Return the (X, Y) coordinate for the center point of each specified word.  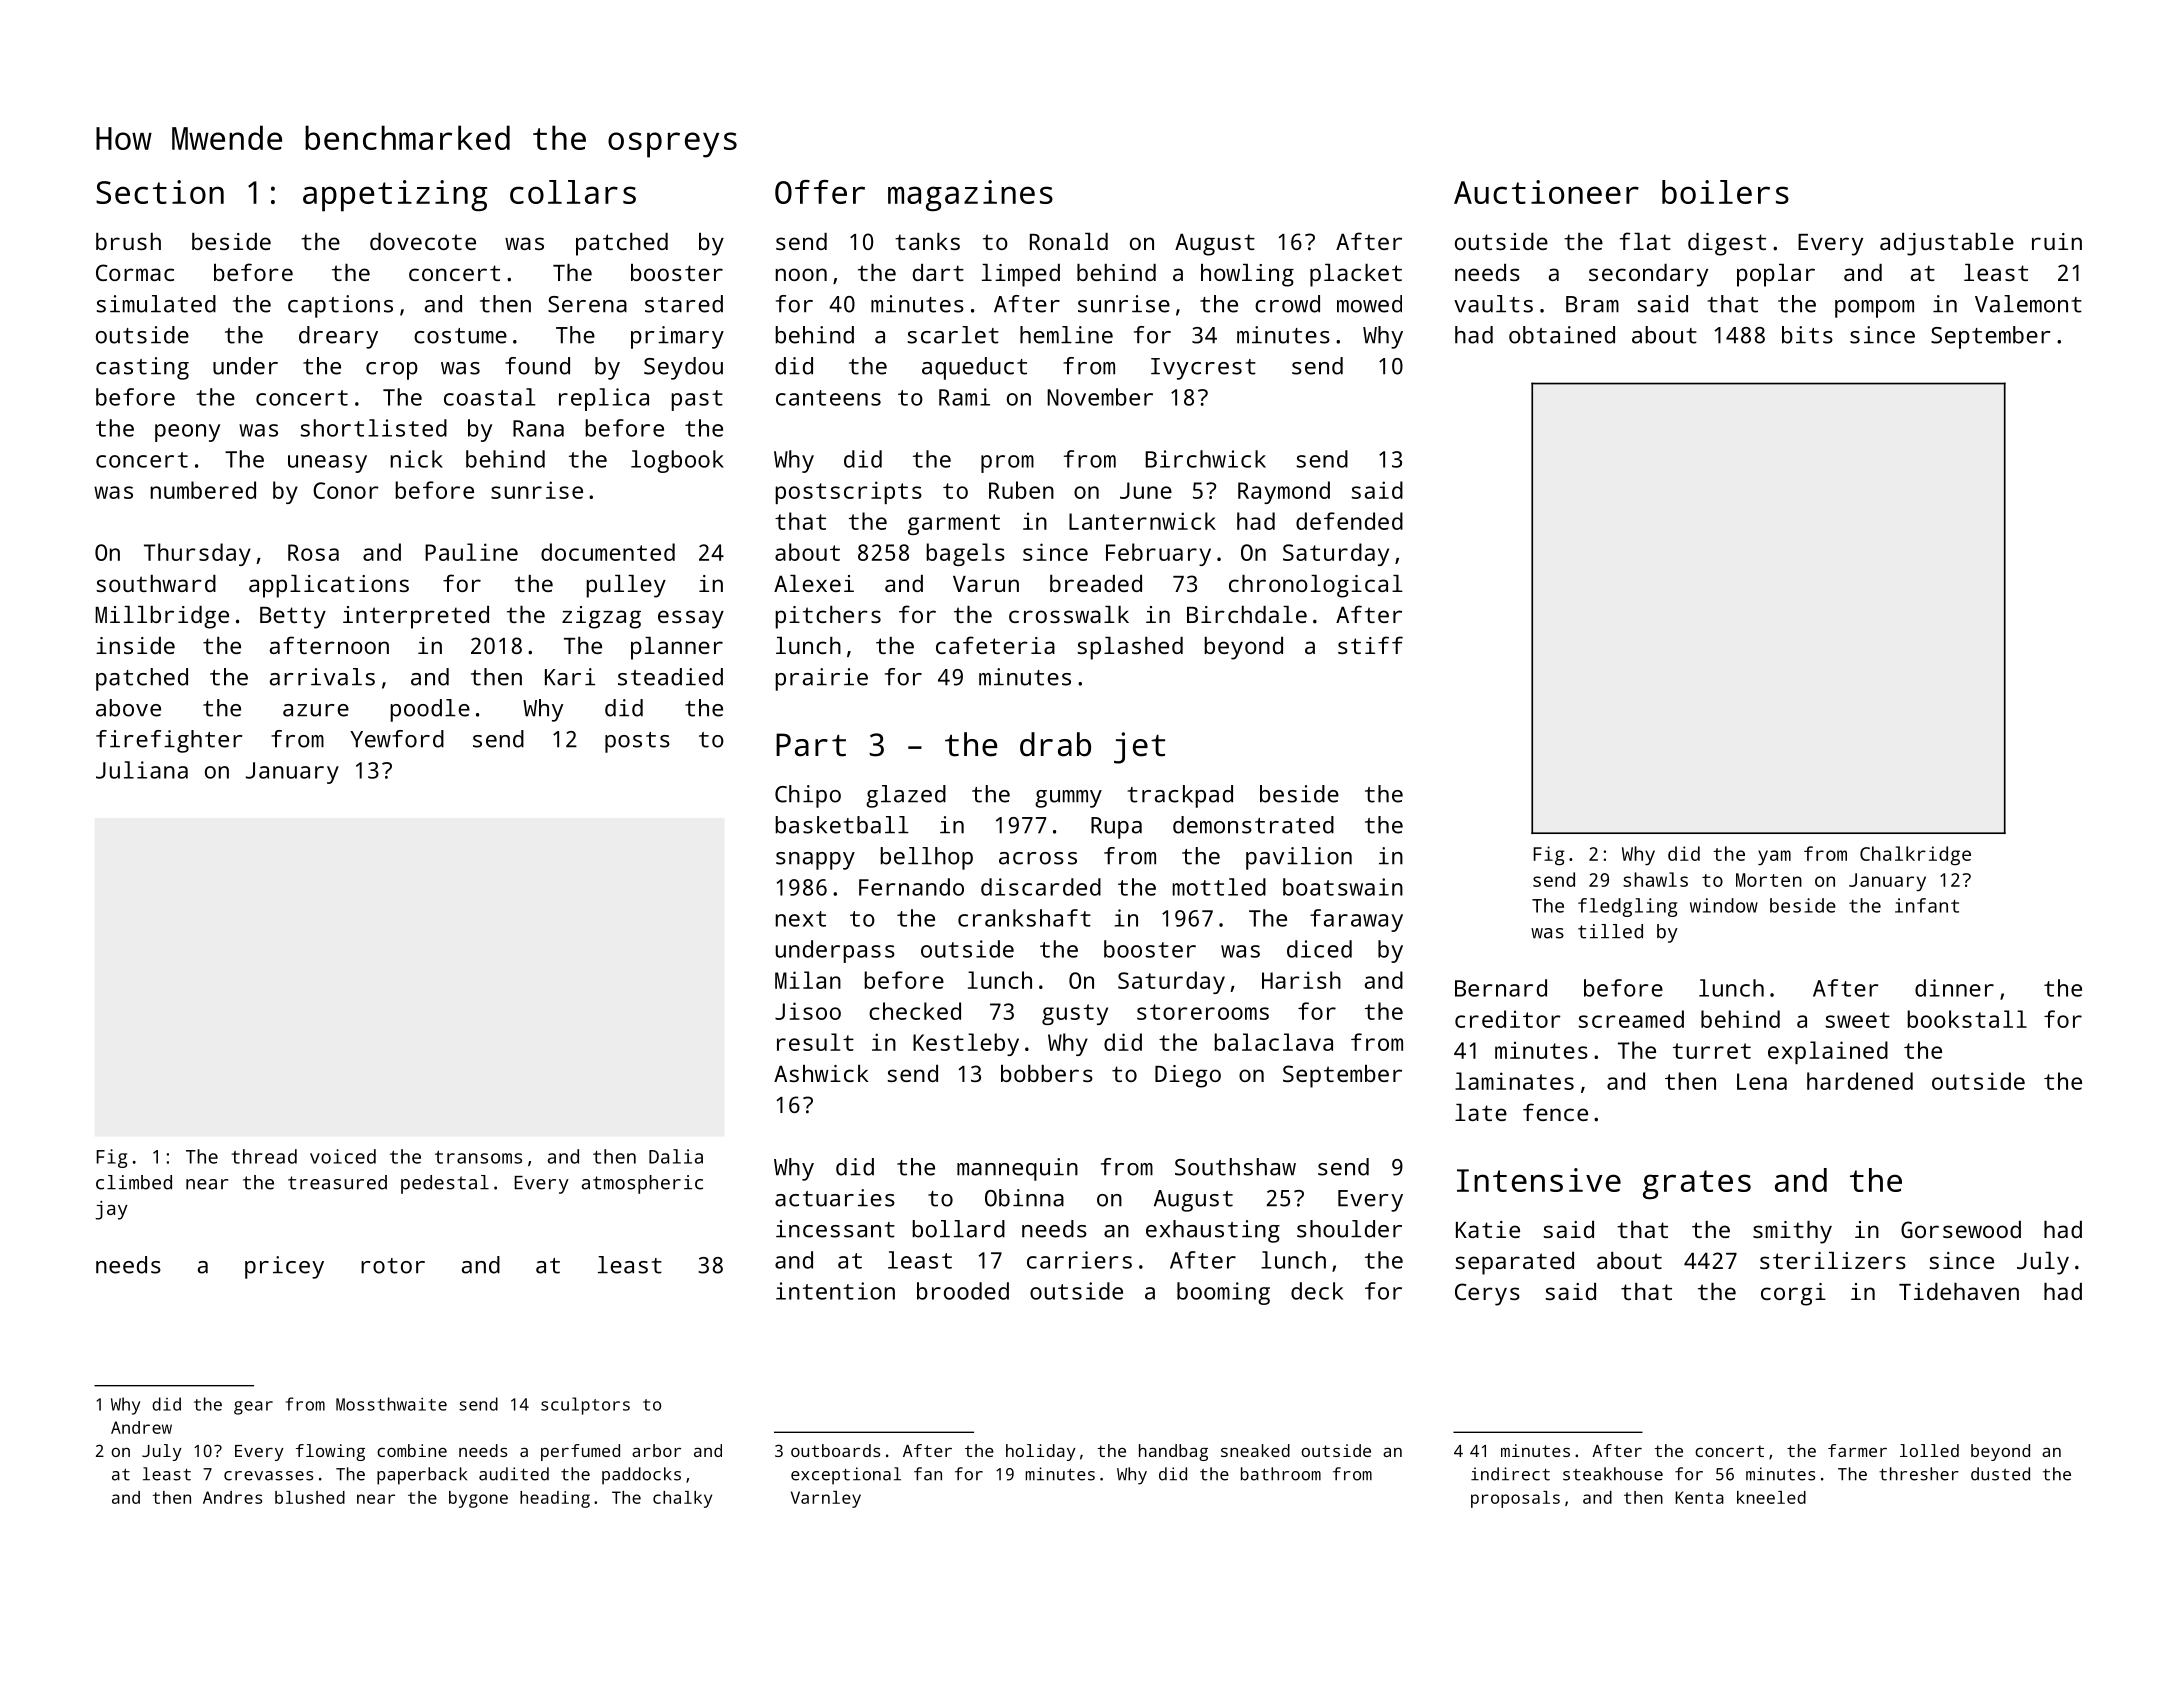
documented (608, 552)
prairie (821, 679)
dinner (1954, 988)
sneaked (1255, 1450)
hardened (1860, 1081)
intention (835, 1291)
